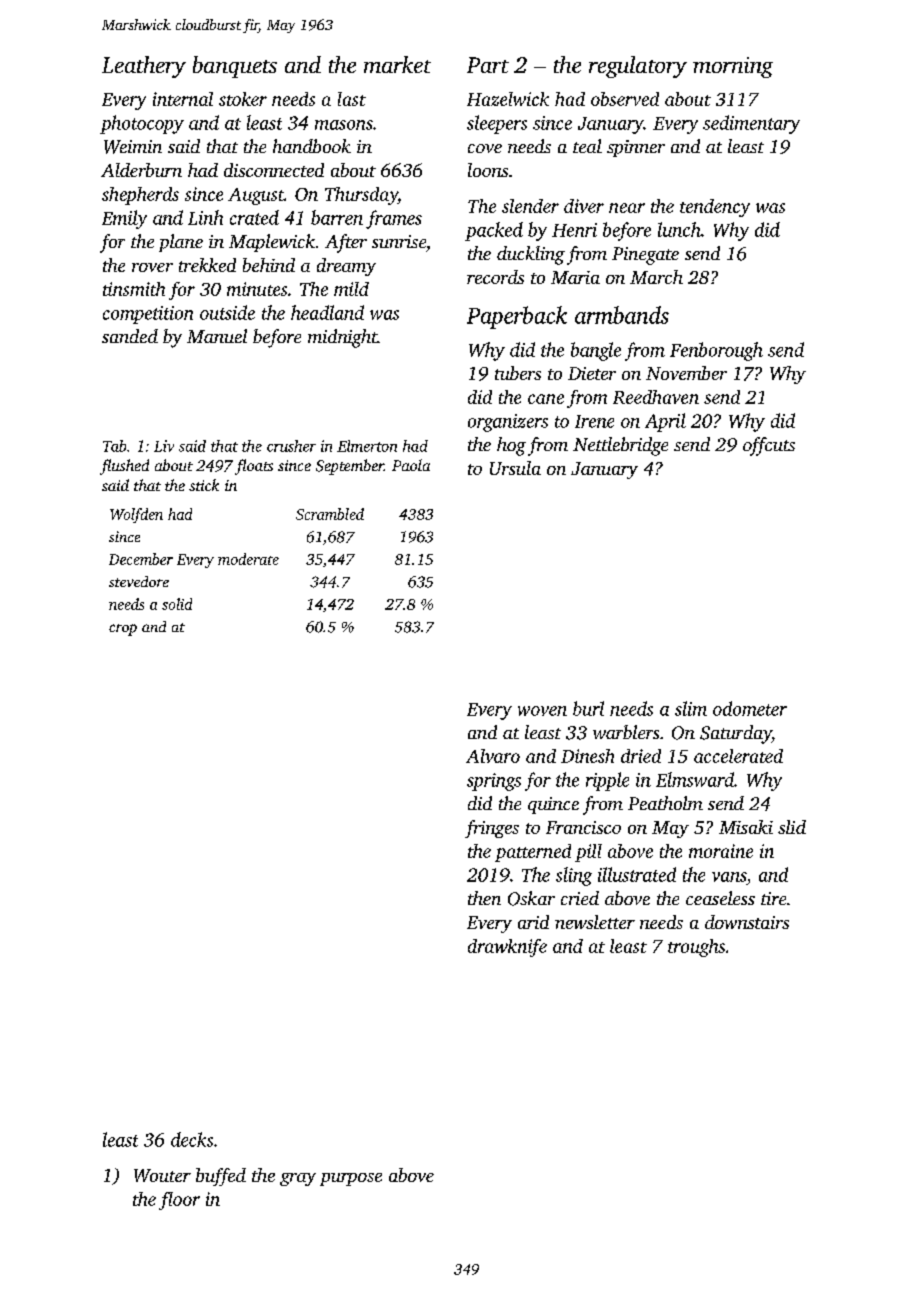 This image has width=908, height=1316. What do you see at coordinates (773, 898) in the image?
I see `tire` at bounding box center [773, 898].
